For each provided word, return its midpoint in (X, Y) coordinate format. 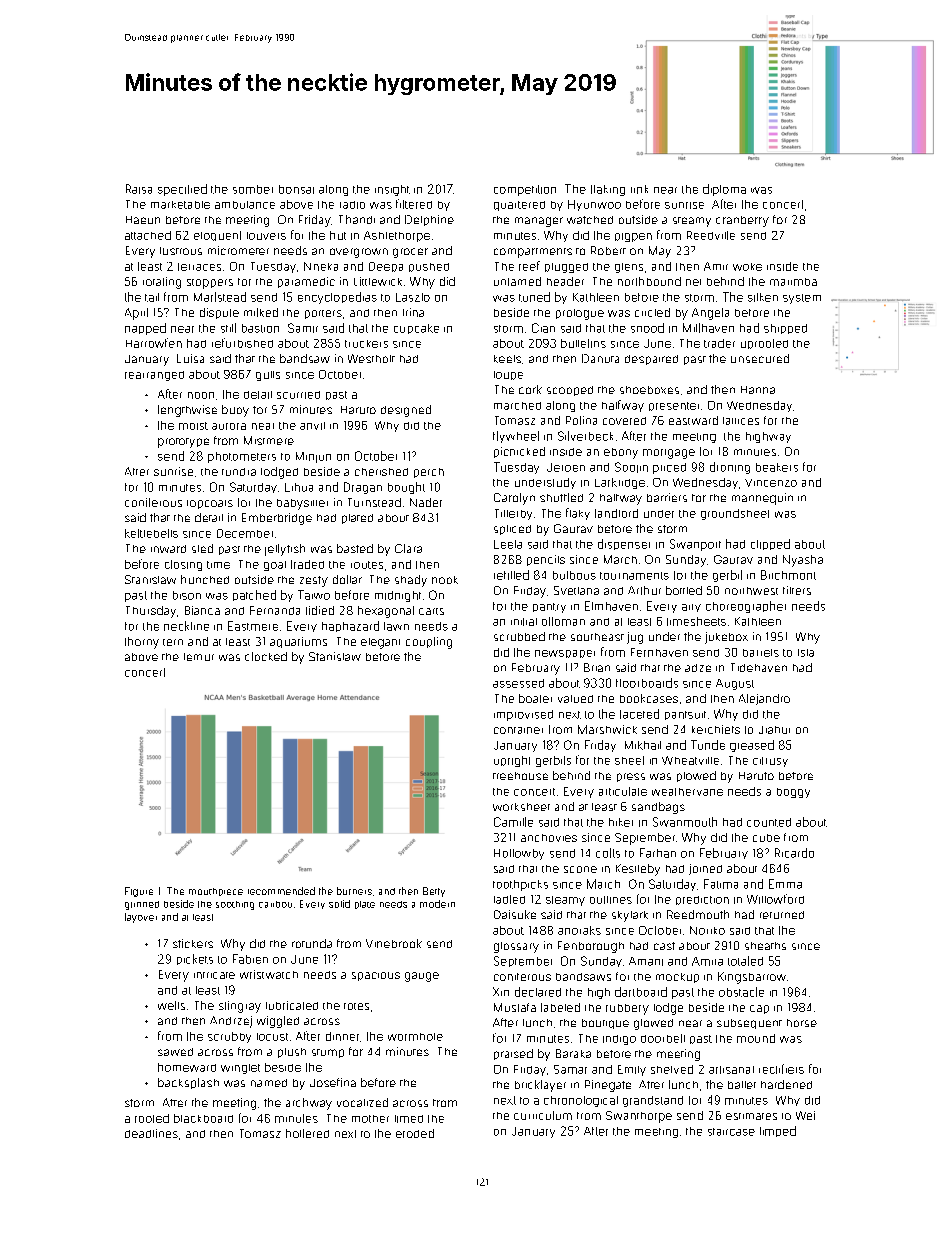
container (518, 730)
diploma (724, 190)
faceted (639, 714)
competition (525, 190)
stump (328, 1053)
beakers (777, 467)
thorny (142, 643)
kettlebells (151, 533)
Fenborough (591, 947)
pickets (195, 959)
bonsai (296, 189)
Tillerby (513, 514)
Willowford (775, 899)
